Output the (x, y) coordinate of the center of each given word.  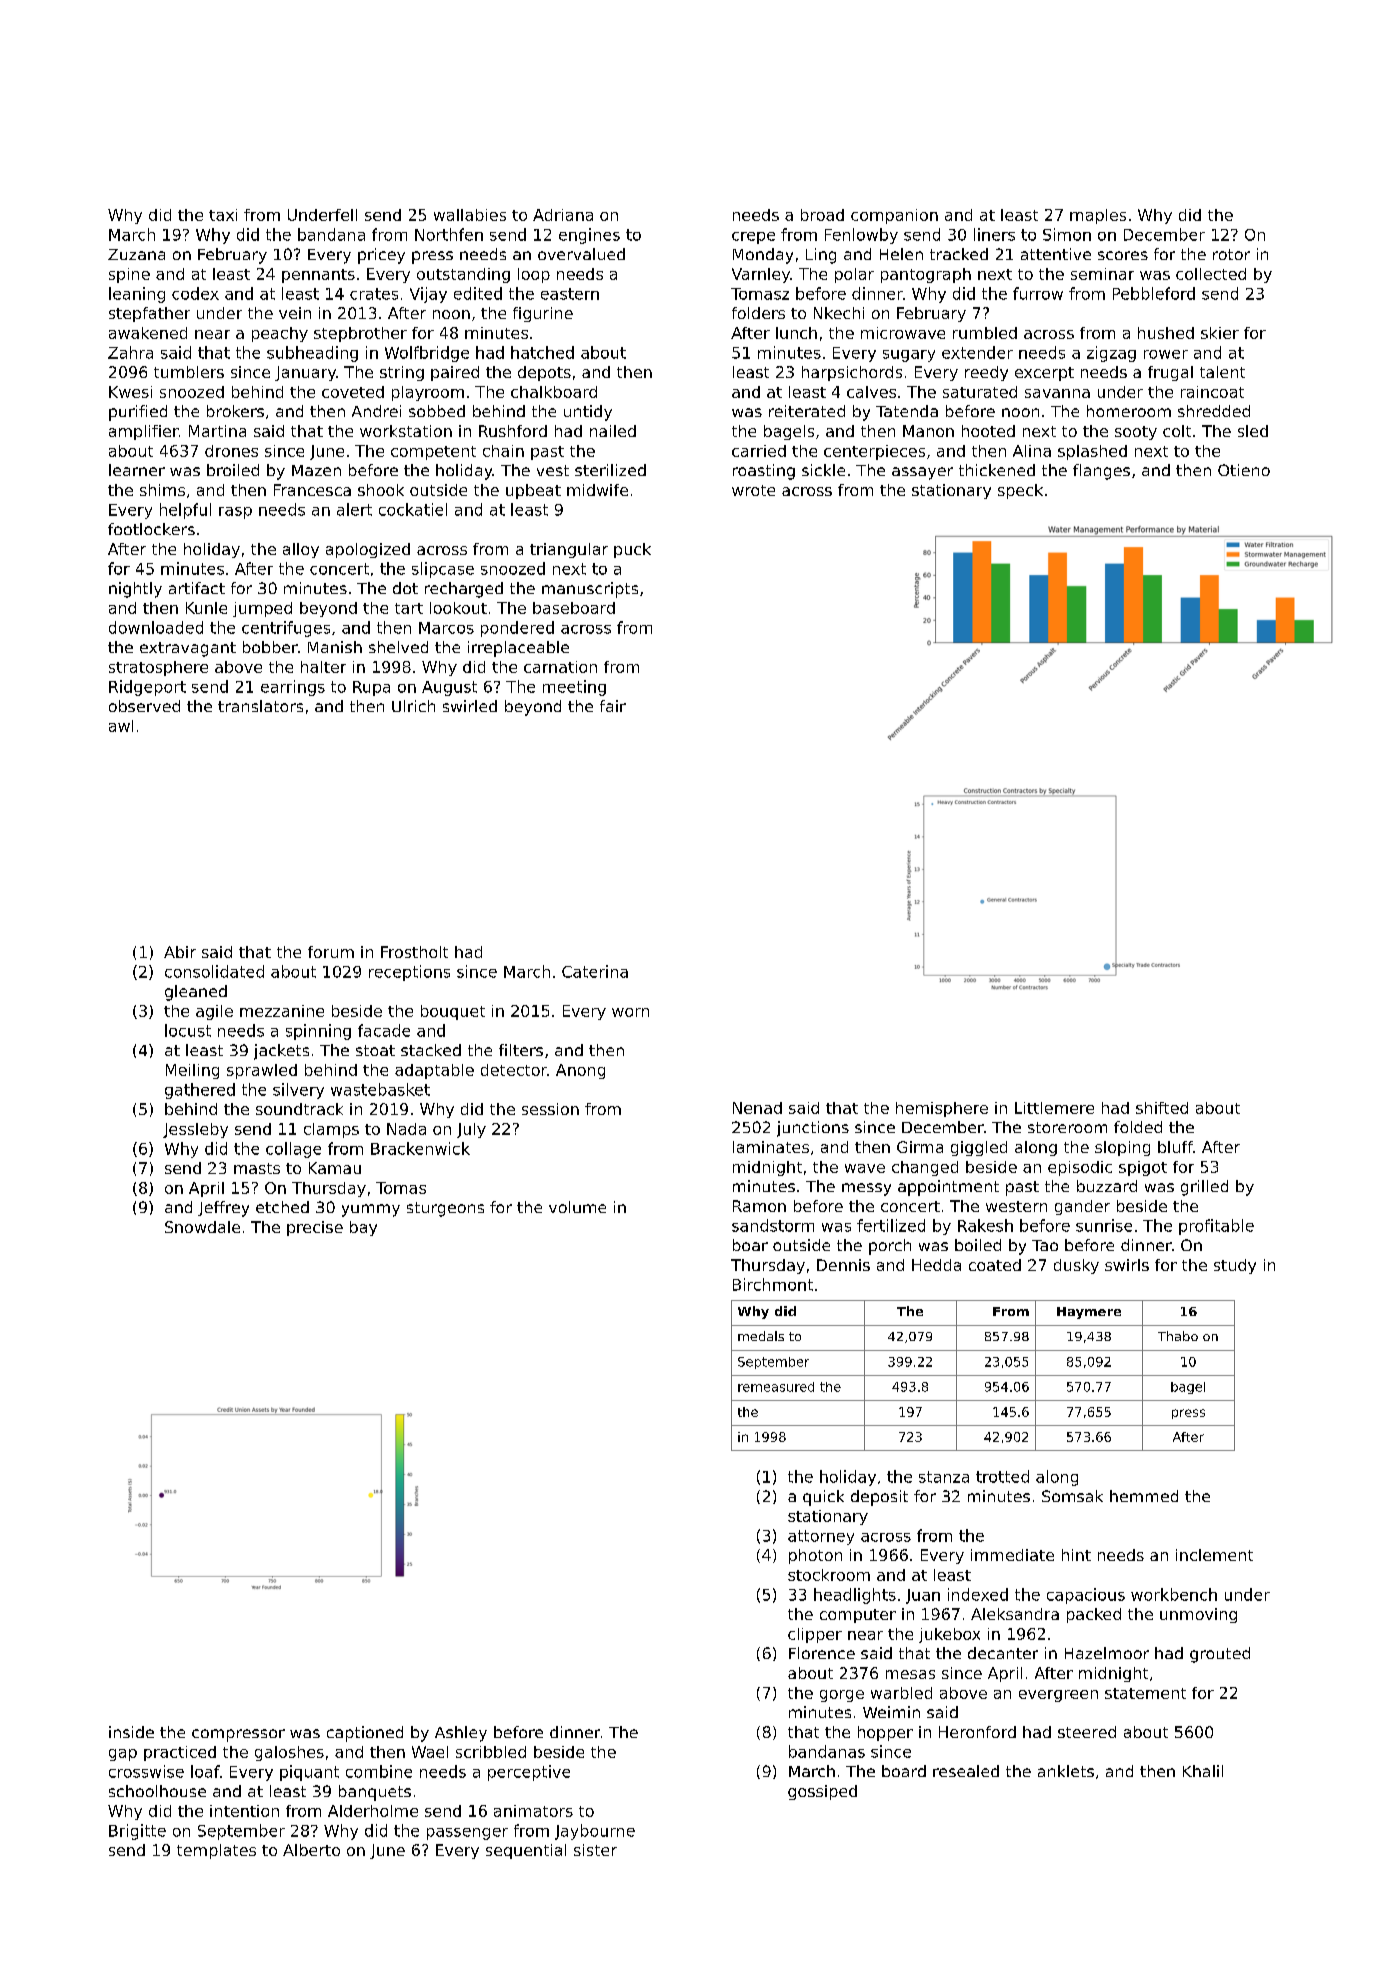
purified (138, 413)
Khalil (1203, 1771)
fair (613, 706)
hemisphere (942, 1109)
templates (216, 1851)
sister (595, 1850)
